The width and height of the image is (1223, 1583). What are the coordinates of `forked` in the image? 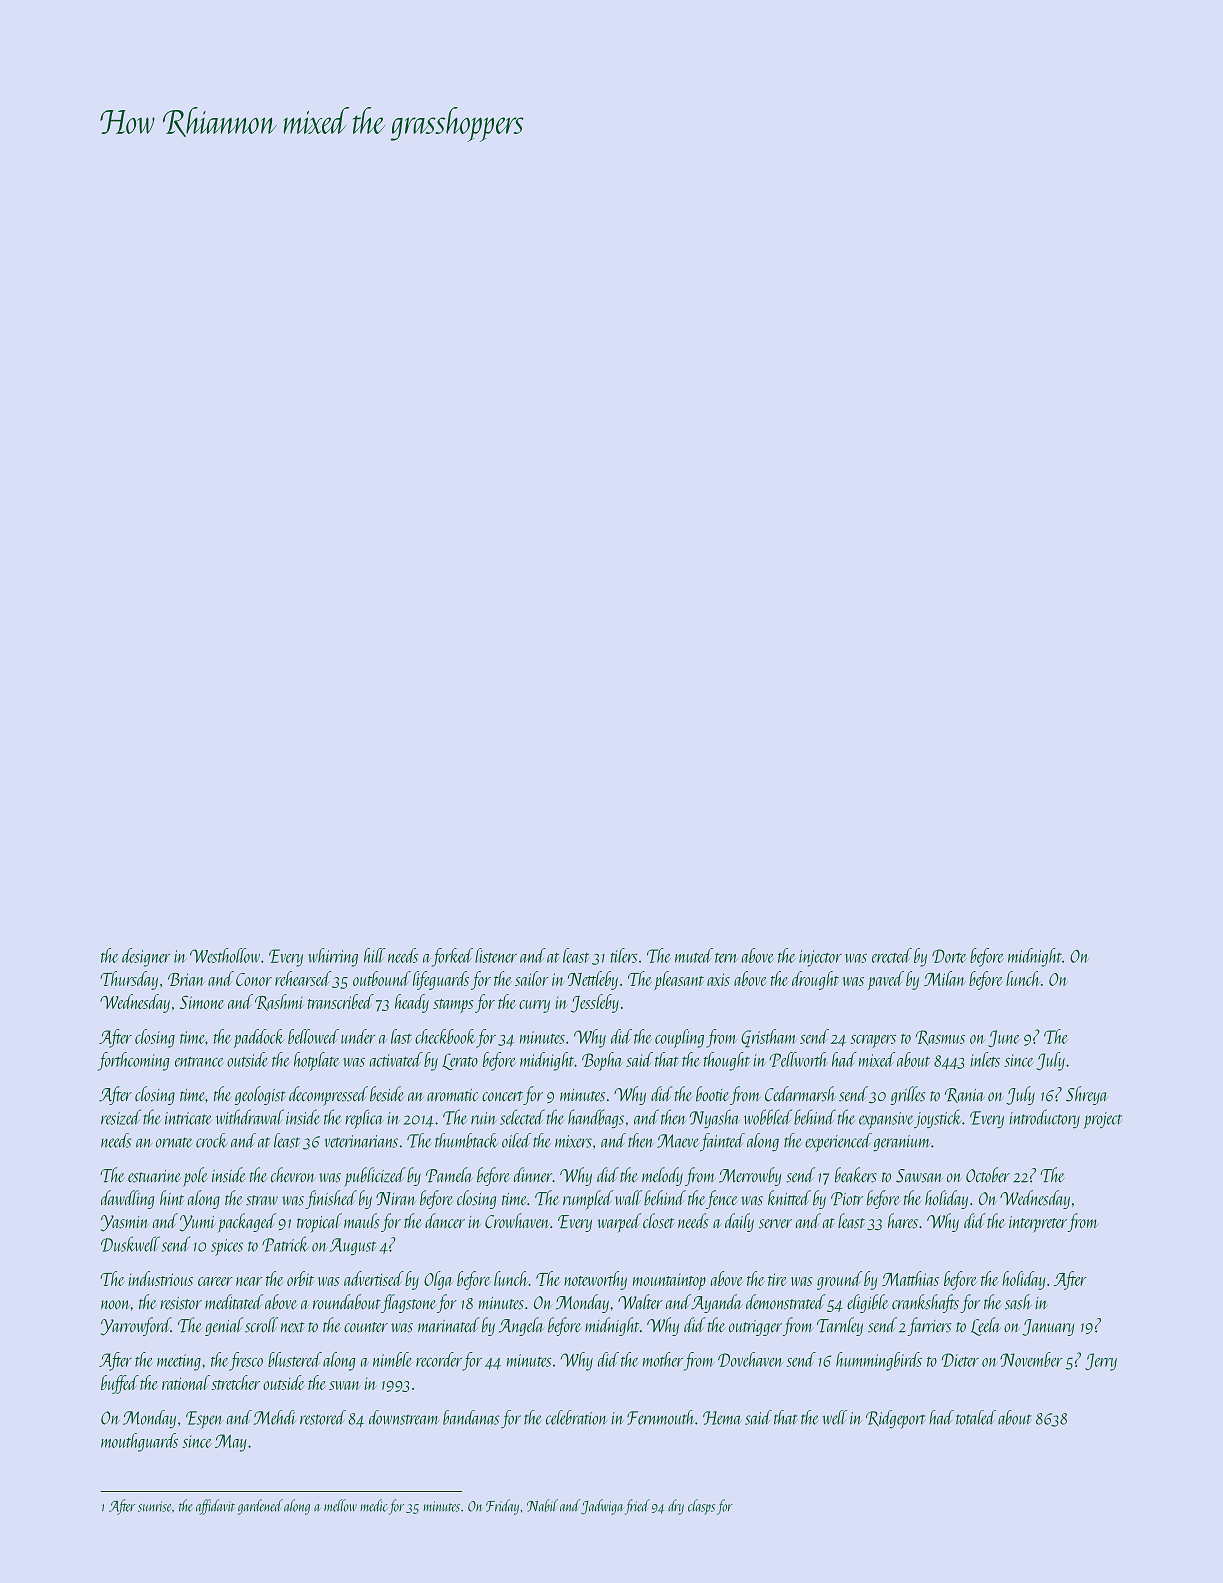 It's located at (452, 957).
